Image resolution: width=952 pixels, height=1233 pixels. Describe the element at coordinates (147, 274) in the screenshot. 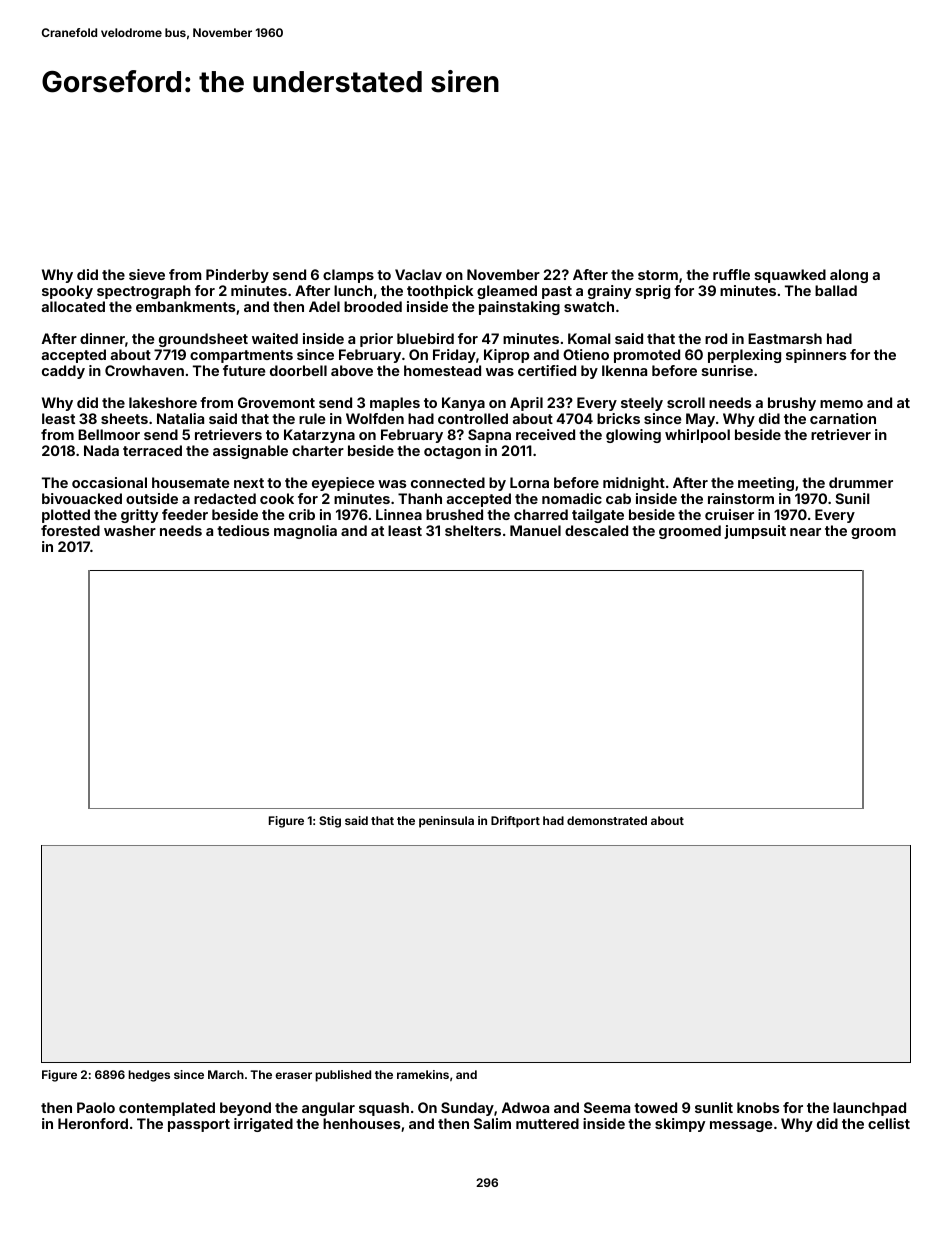

I see `sieve` at that location.
